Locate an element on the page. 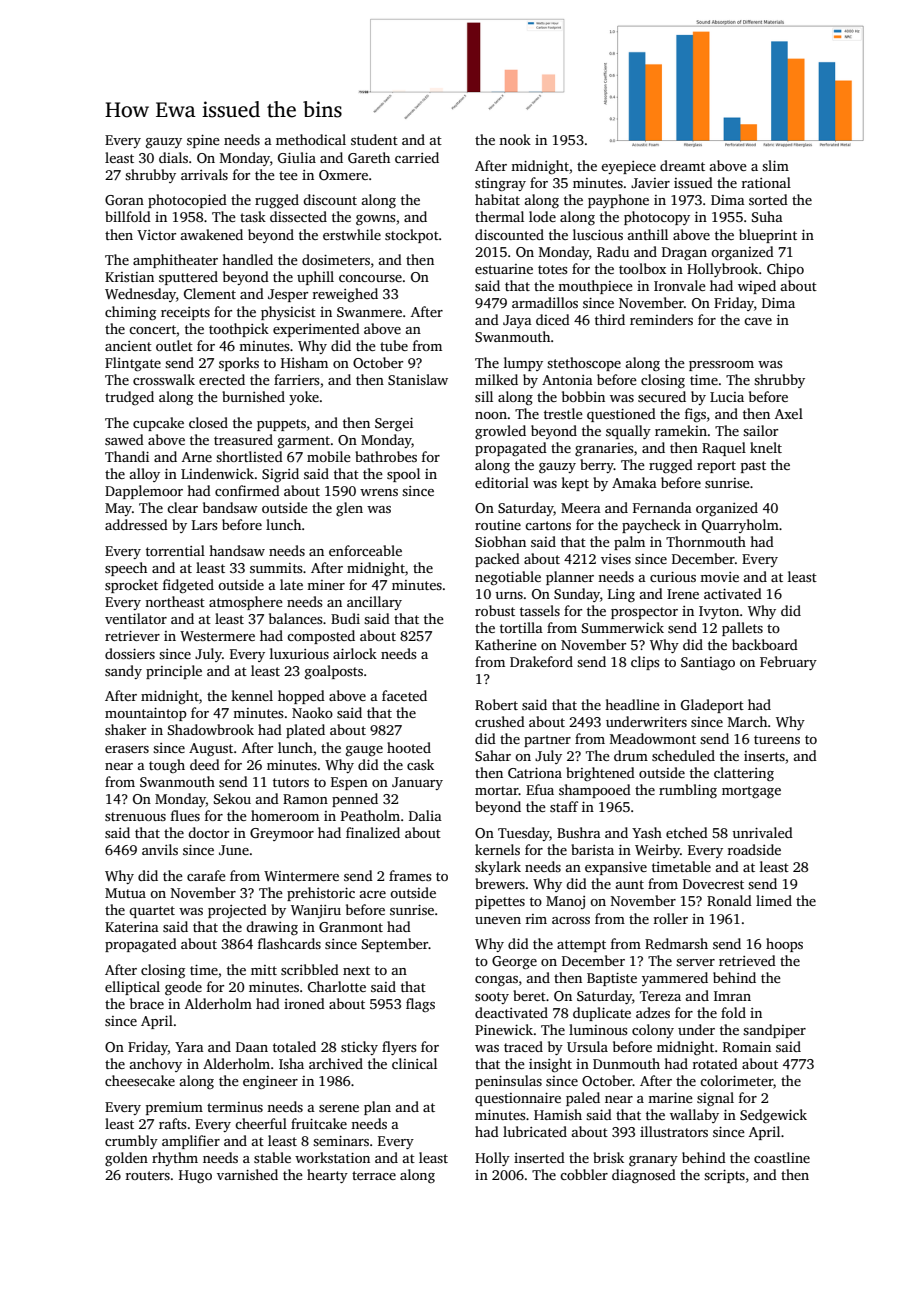 The height and width of the image is (1314, 924). trestle is located at coordinates (563, 413).
